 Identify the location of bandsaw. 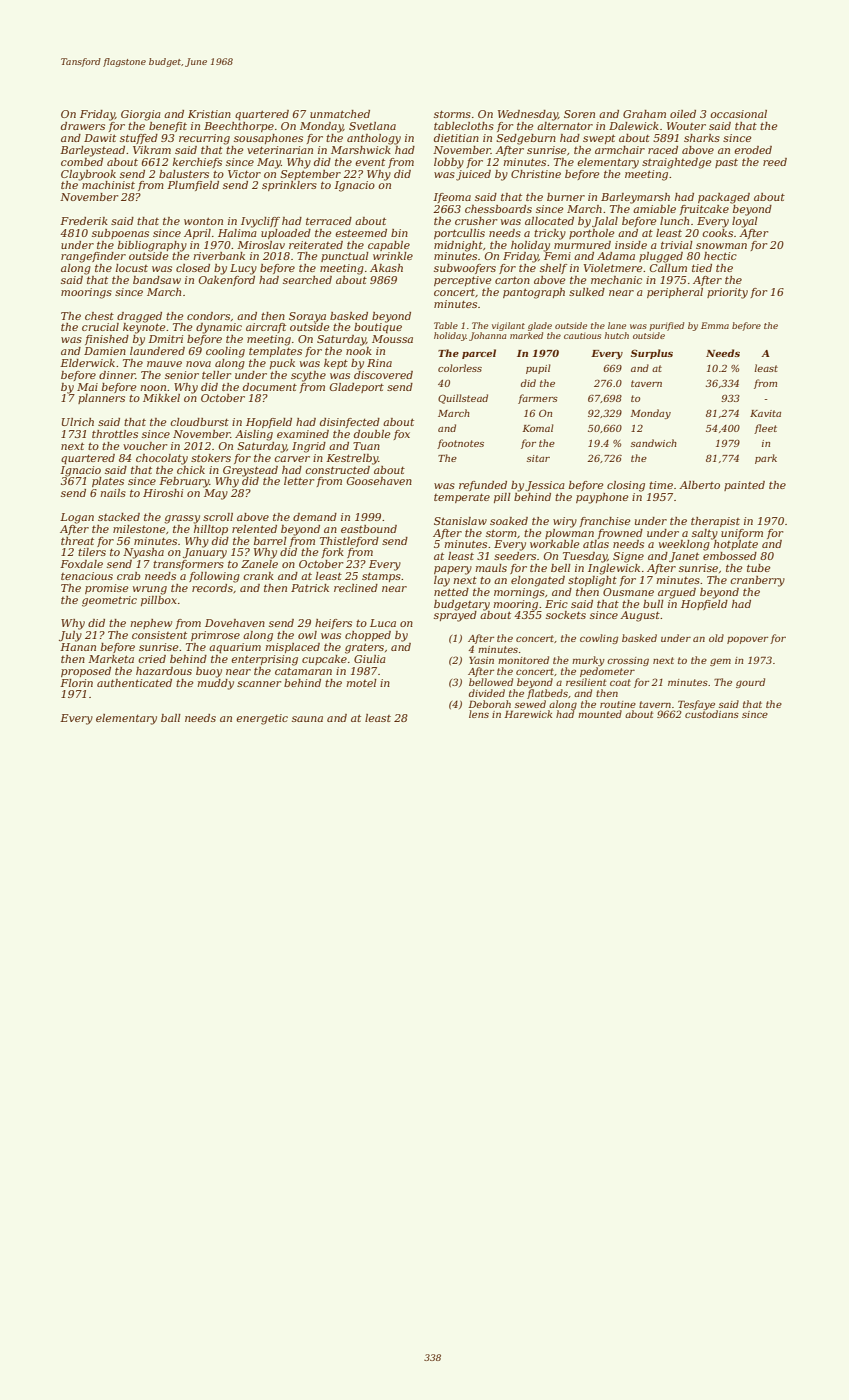
(157, 280).
